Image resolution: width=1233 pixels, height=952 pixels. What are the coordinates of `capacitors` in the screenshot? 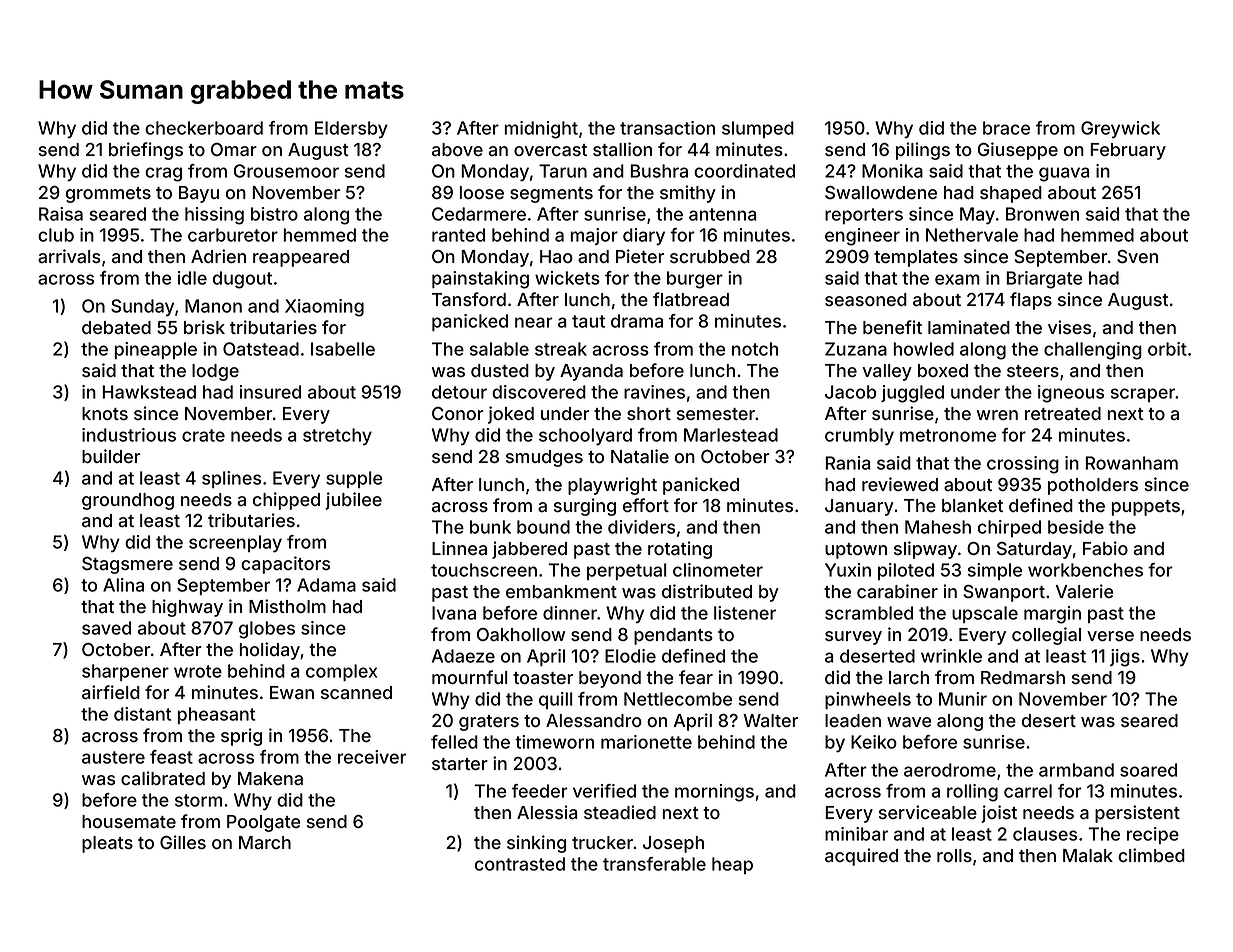 It's located at (285, 565).
